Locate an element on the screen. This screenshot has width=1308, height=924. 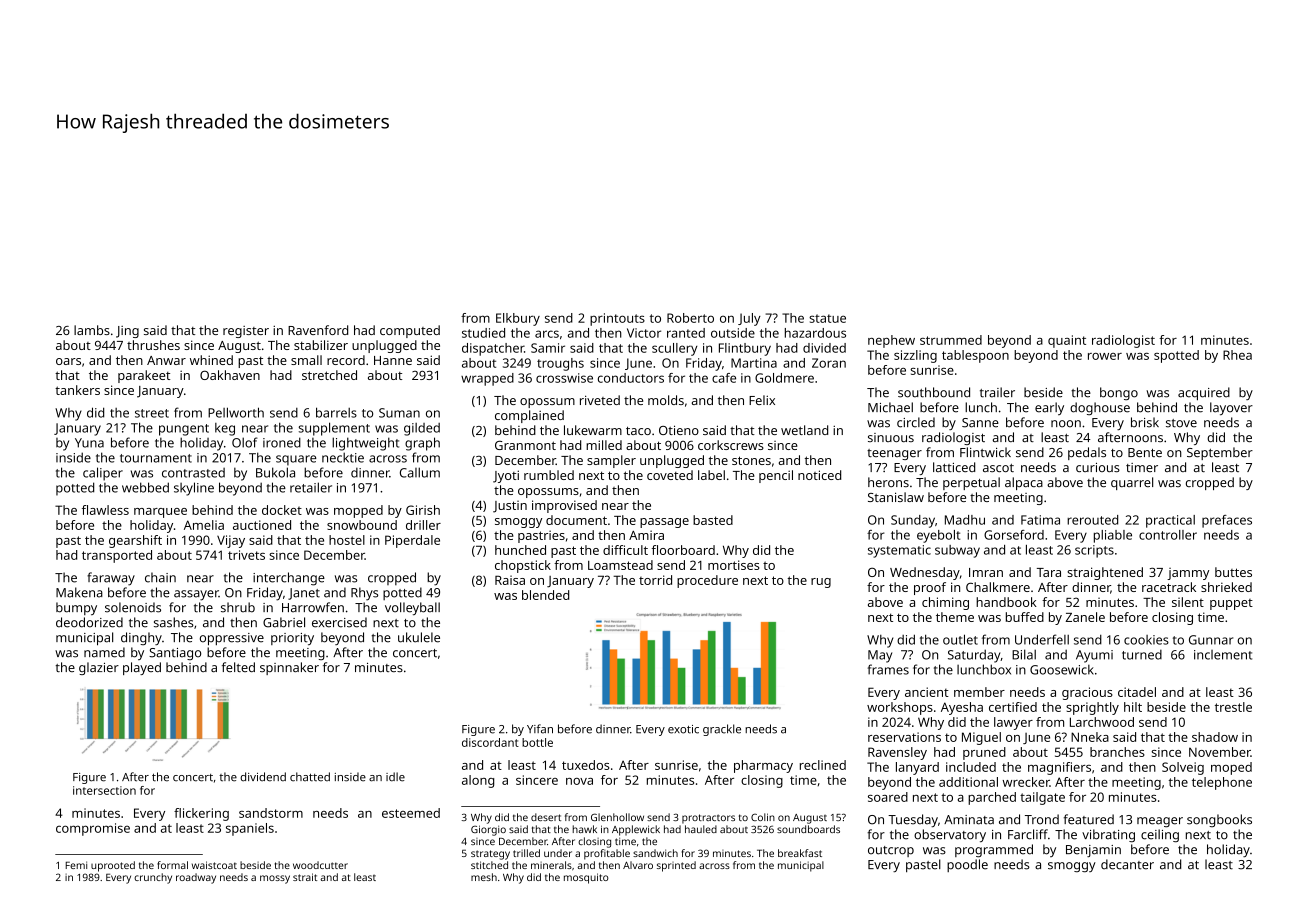
mosquito is located at coordinates (586, 878).
